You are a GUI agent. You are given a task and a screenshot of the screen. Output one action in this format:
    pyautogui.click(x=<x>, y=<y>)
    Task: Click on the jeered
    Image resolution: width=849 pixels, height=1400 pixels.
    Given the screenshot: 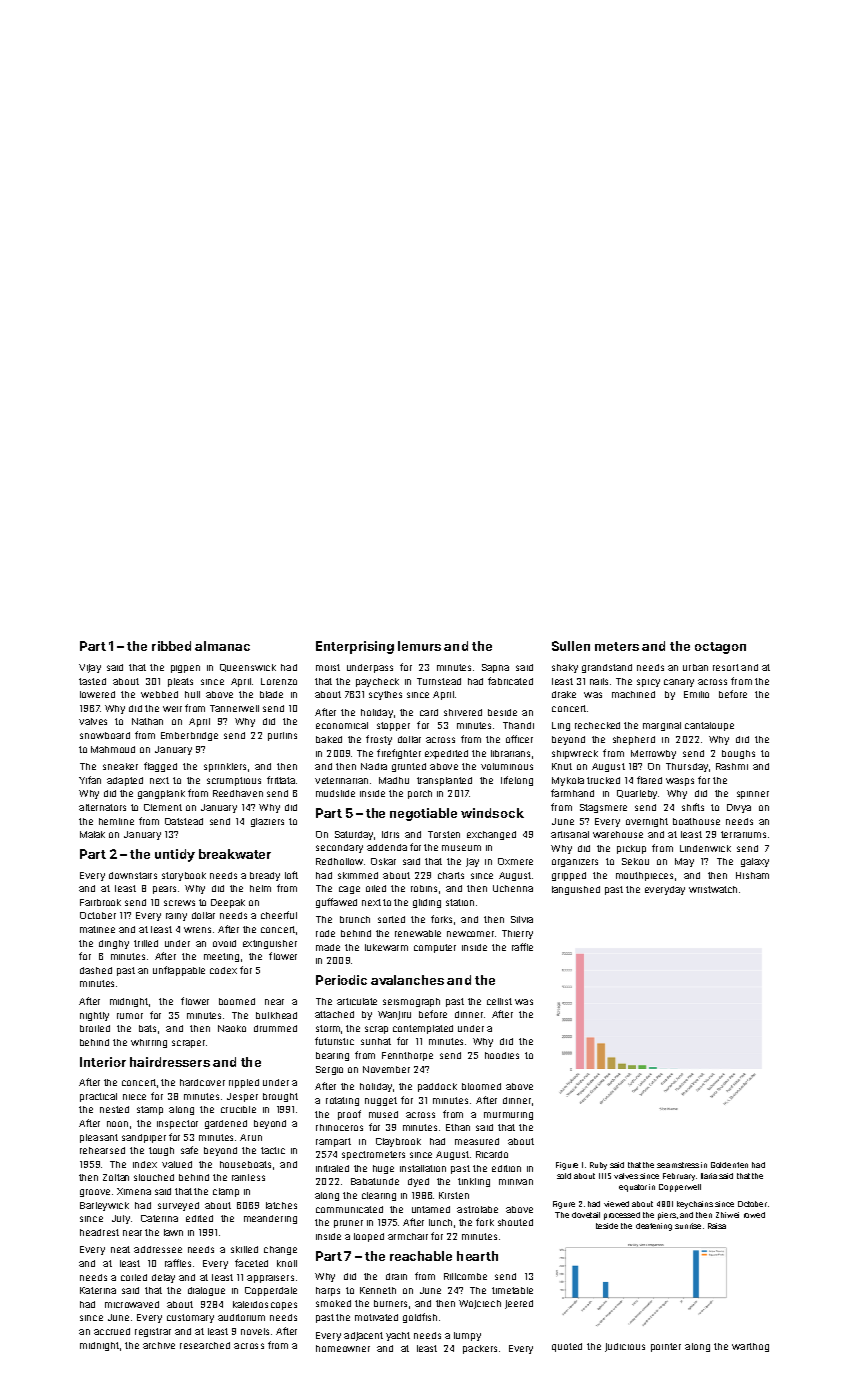 What is the action you would take?
    pyautogui.click(x=519, y=1304)
